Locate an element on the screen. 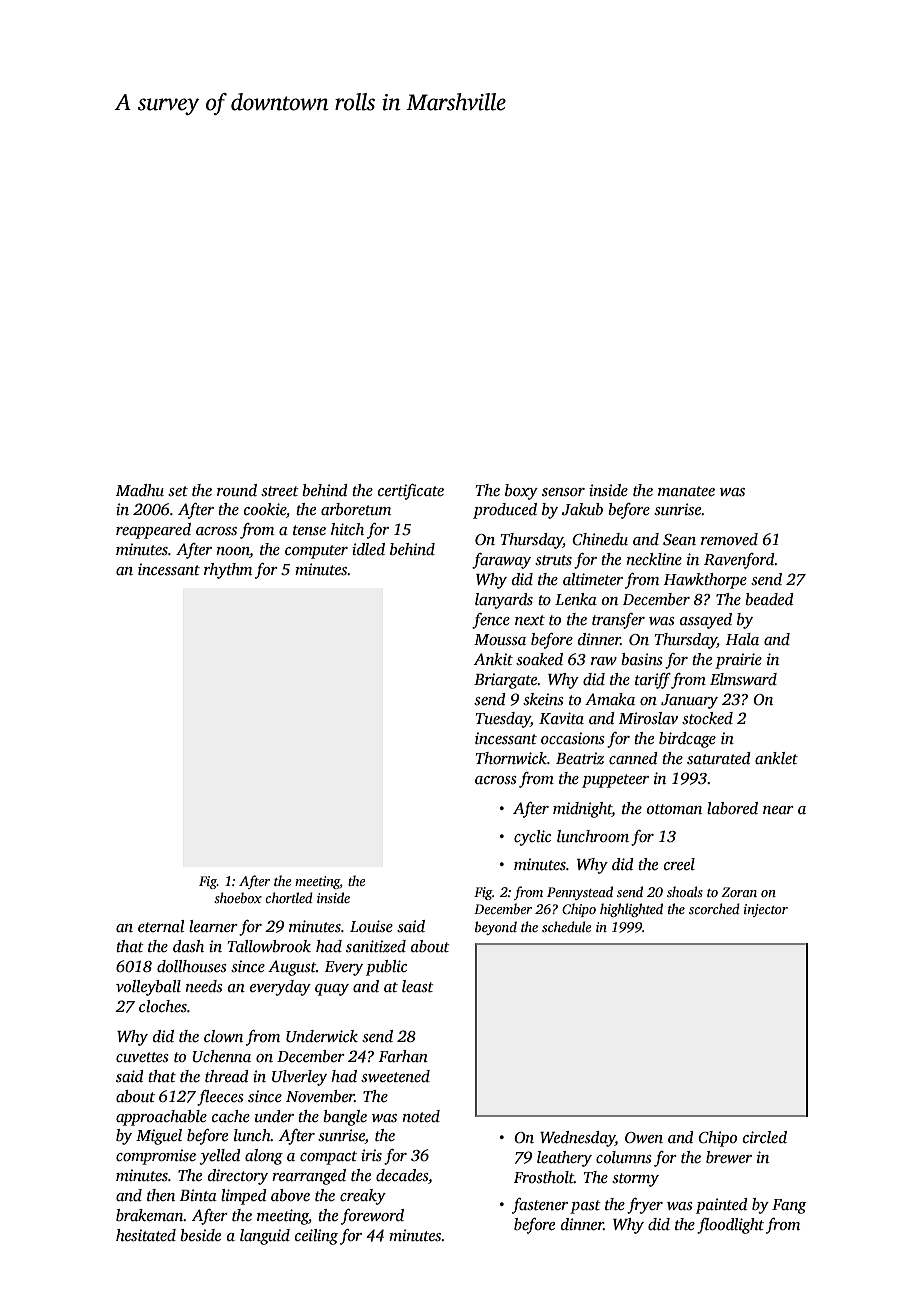 This screenshot has height=1308, width=924. rhythm is located at coordinates (228, 571).
